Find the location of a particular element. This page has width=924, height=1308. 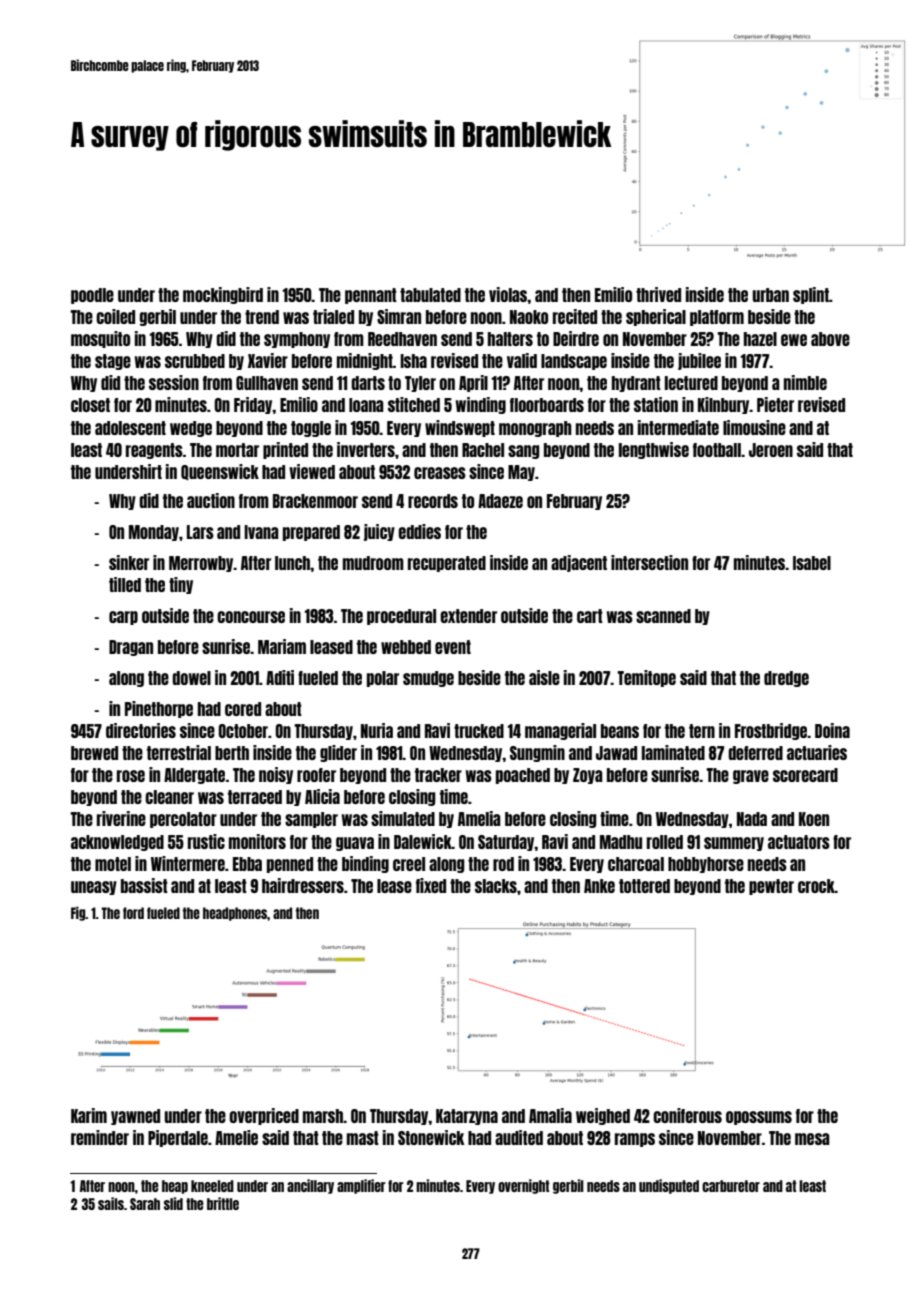

cart is located at coordinates (590, 616).
